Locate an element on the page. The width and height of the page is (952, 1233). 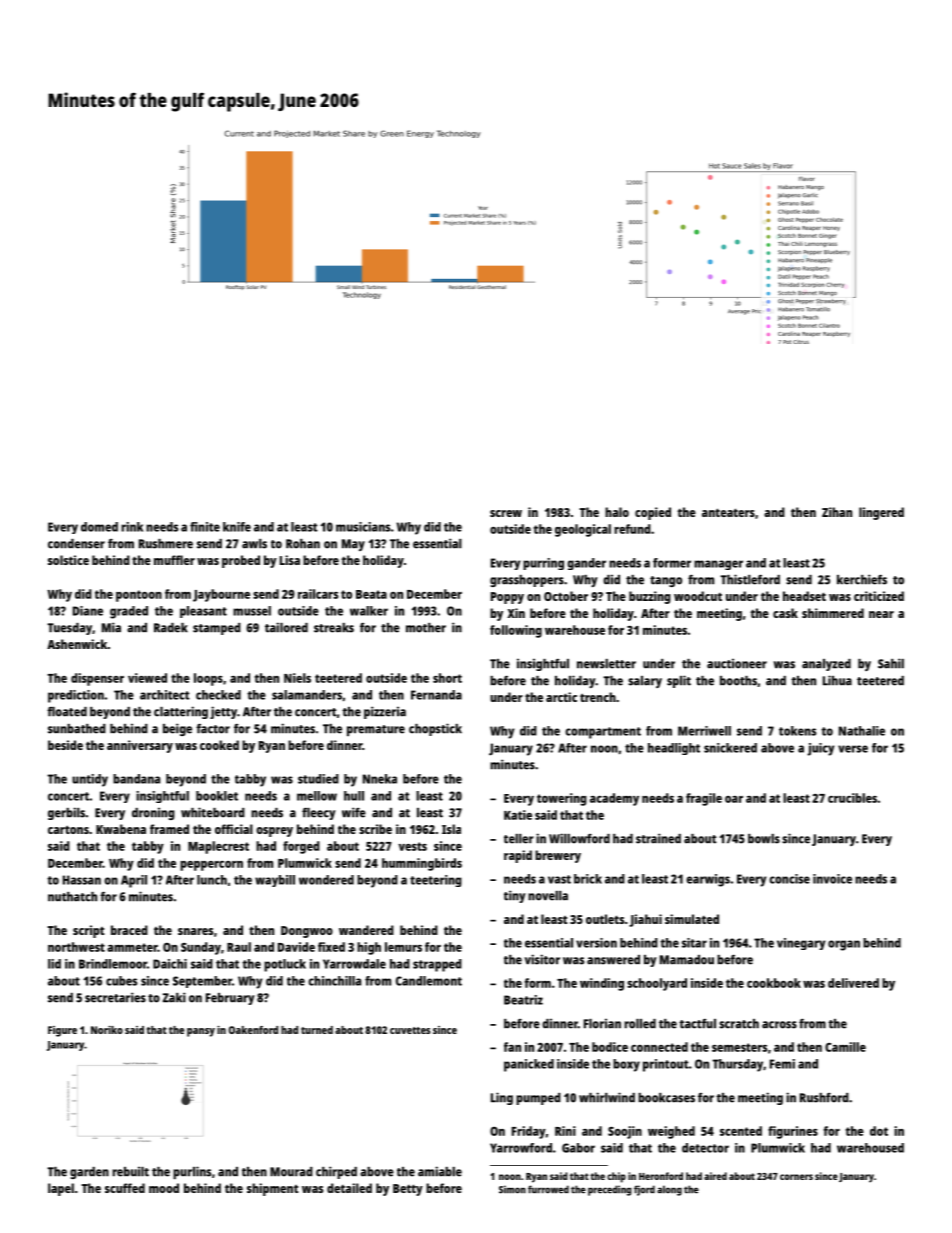
finite is located at coordinates (205, 527).
